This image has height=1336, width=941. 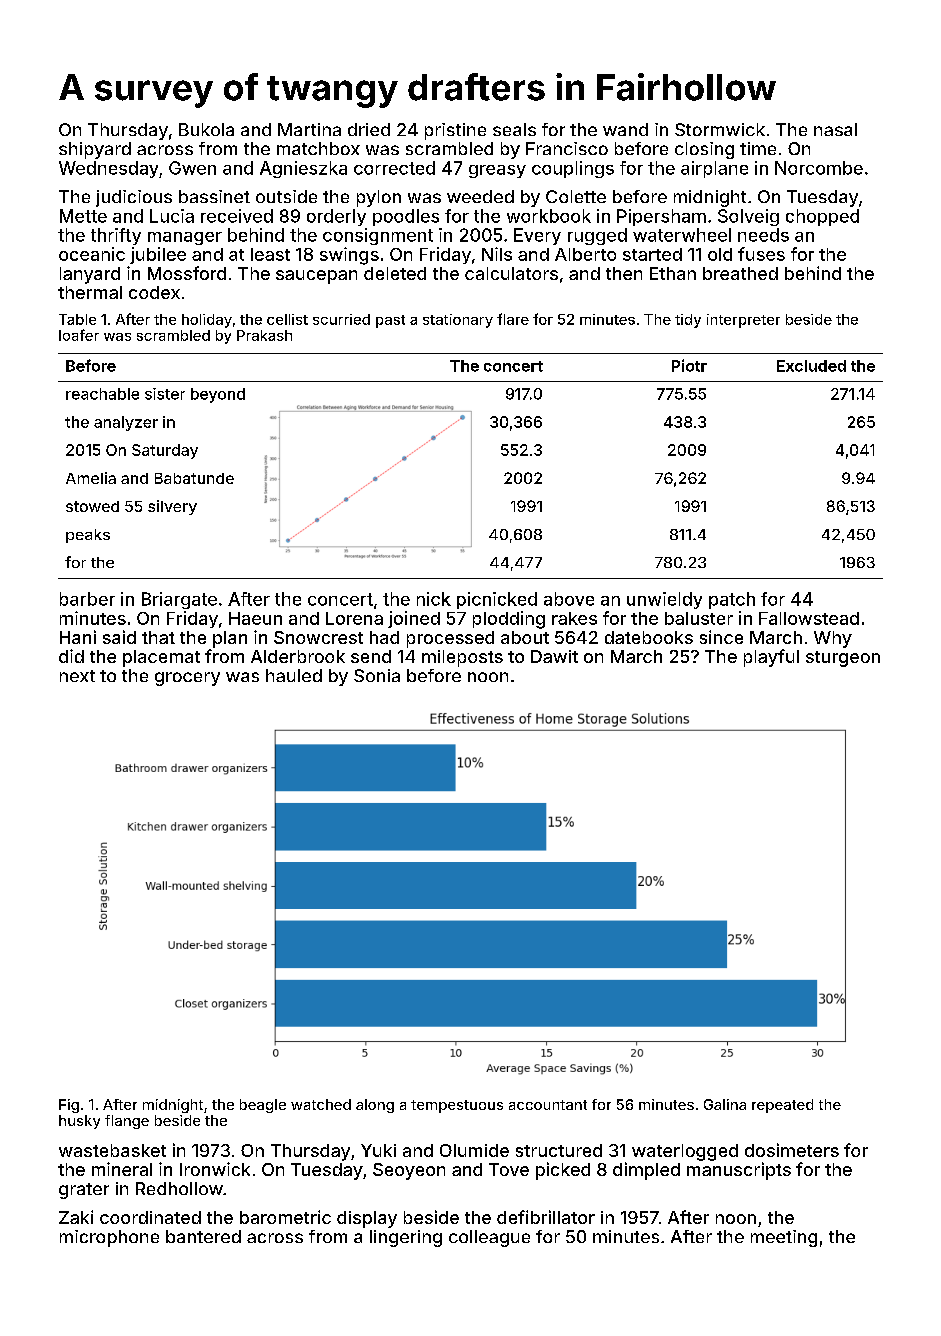 What do you see at coordinates (624, 273) in the image?
I see `then` at bounding box center [624, 273].
